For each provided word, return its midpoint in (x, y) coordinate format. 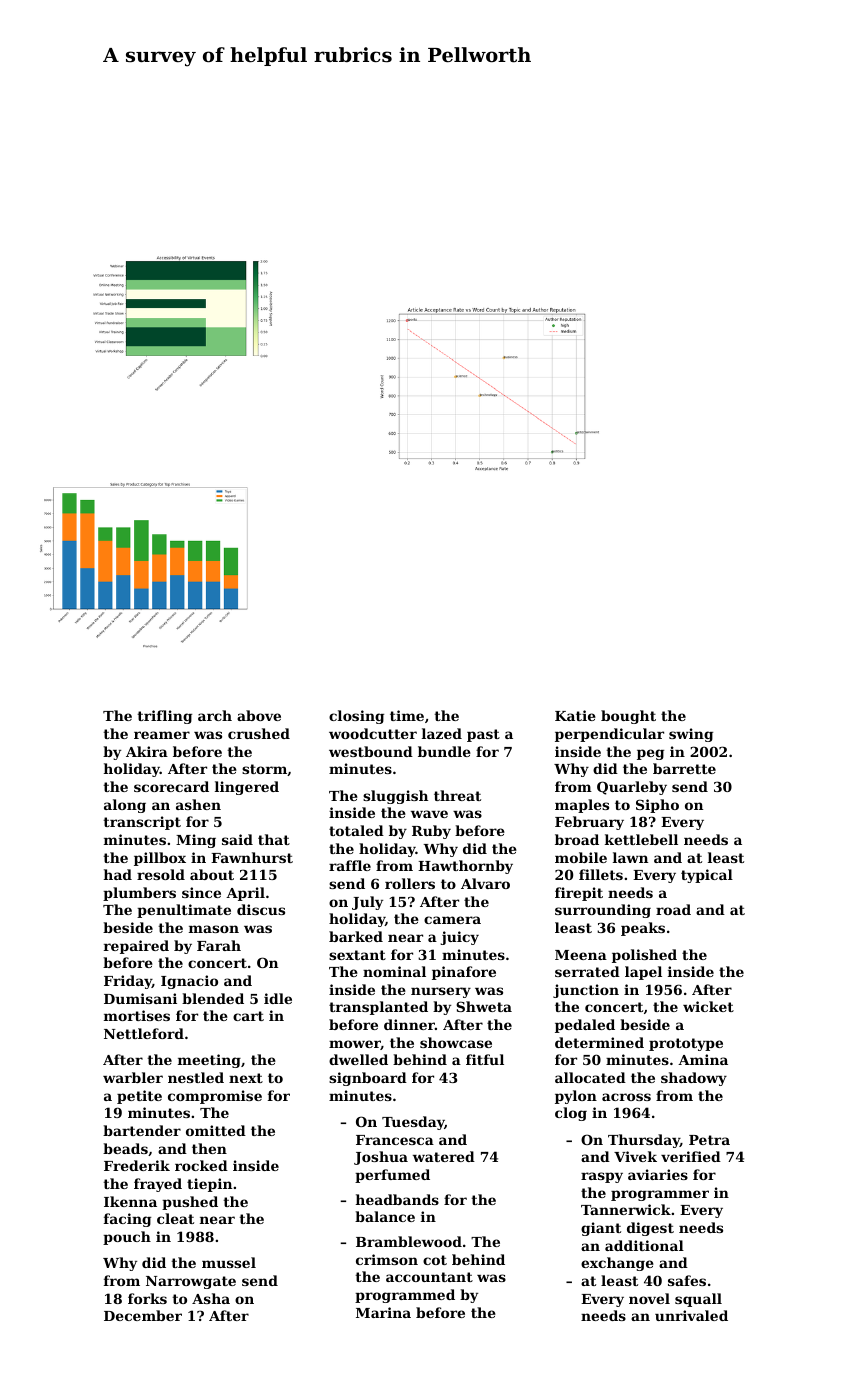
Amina (703, 1059)
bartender (142, 1130)
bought (628, 717)
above (259, 715)
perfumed (392, 1176)
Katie (575, 715)
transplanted (378, 1008)
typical (707, 876)
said (237, 839)
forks (147, 1298)
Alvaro (485, 883)
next (246, 1078)
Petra (709, 1140)
